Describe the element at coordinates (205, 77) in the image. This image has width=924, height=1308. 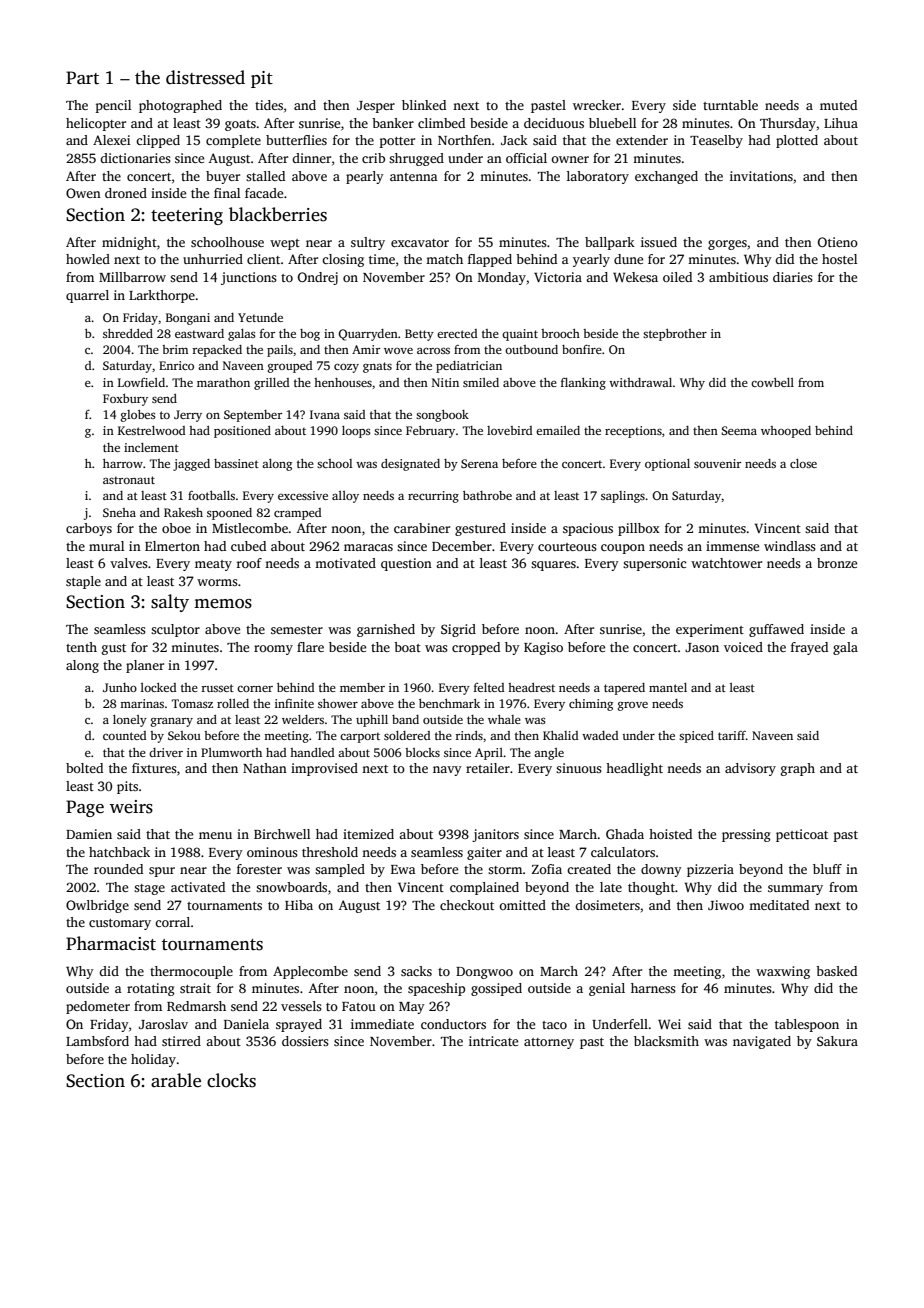
I see `distressed` at that location.
